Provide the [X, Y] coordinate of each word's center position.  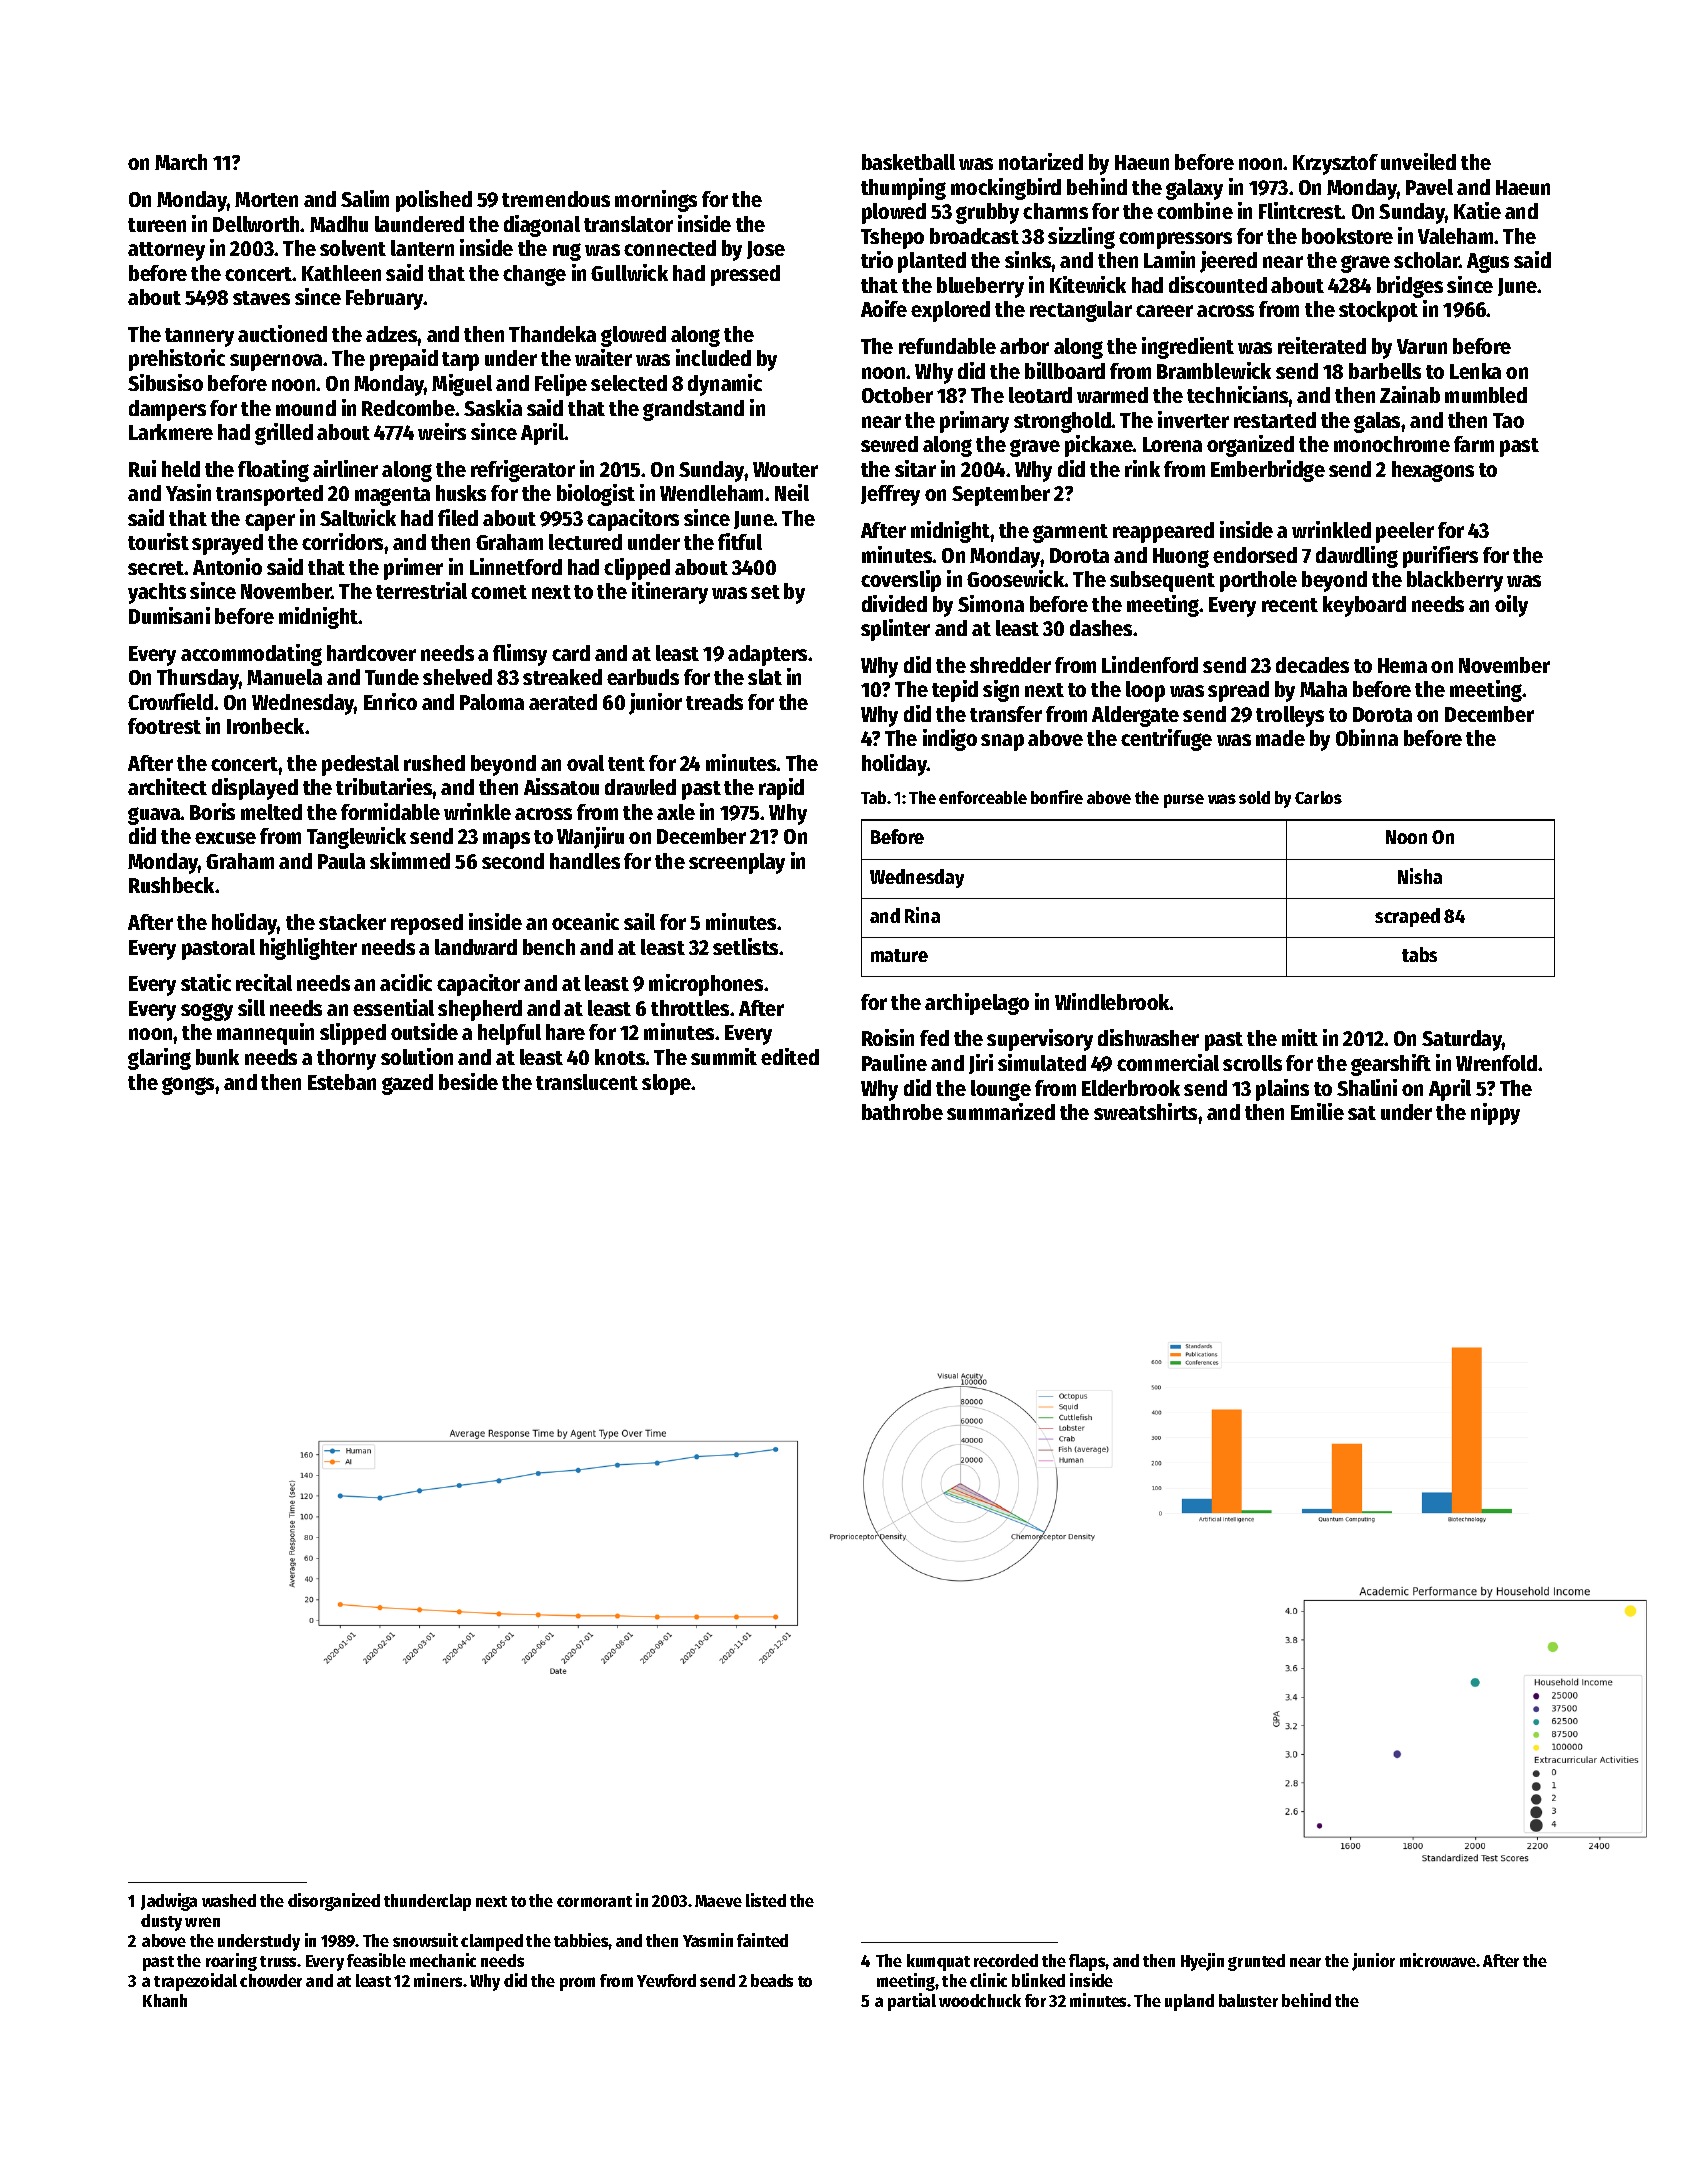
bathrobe [902, 1112]
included [713, 357]
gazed [407, 1084]
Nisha [1420, 876]
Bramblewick [1214, 370]
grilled [284, 434]
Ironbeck [265, 726]
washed [229, 1900]
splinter [895, 630]
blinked [1038, 1980]
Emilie [1317, 1111]
